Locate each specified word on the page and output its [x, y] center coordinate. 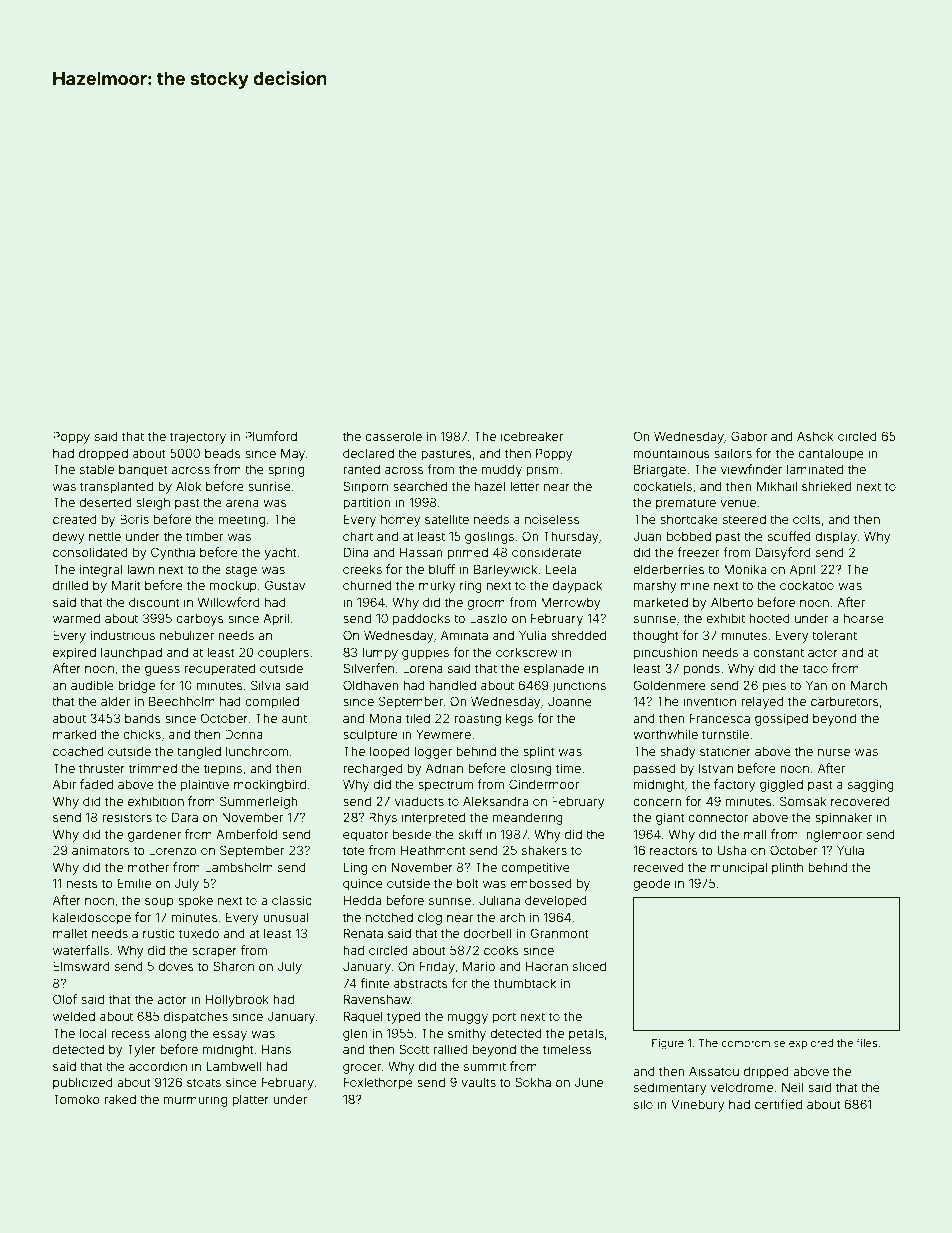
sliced [589, 966]
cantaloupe [831, 454]
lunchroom [257, 751]
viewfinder [752, 469]
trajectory [198, 437]
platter [250, 1101]
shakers [544, 850]
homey [401, 520]
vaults [478, 1082]
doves [176, 966]
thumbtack [525, 983]
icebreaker [532, 436]
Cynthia [173, 553]
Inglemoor [832, 835]
